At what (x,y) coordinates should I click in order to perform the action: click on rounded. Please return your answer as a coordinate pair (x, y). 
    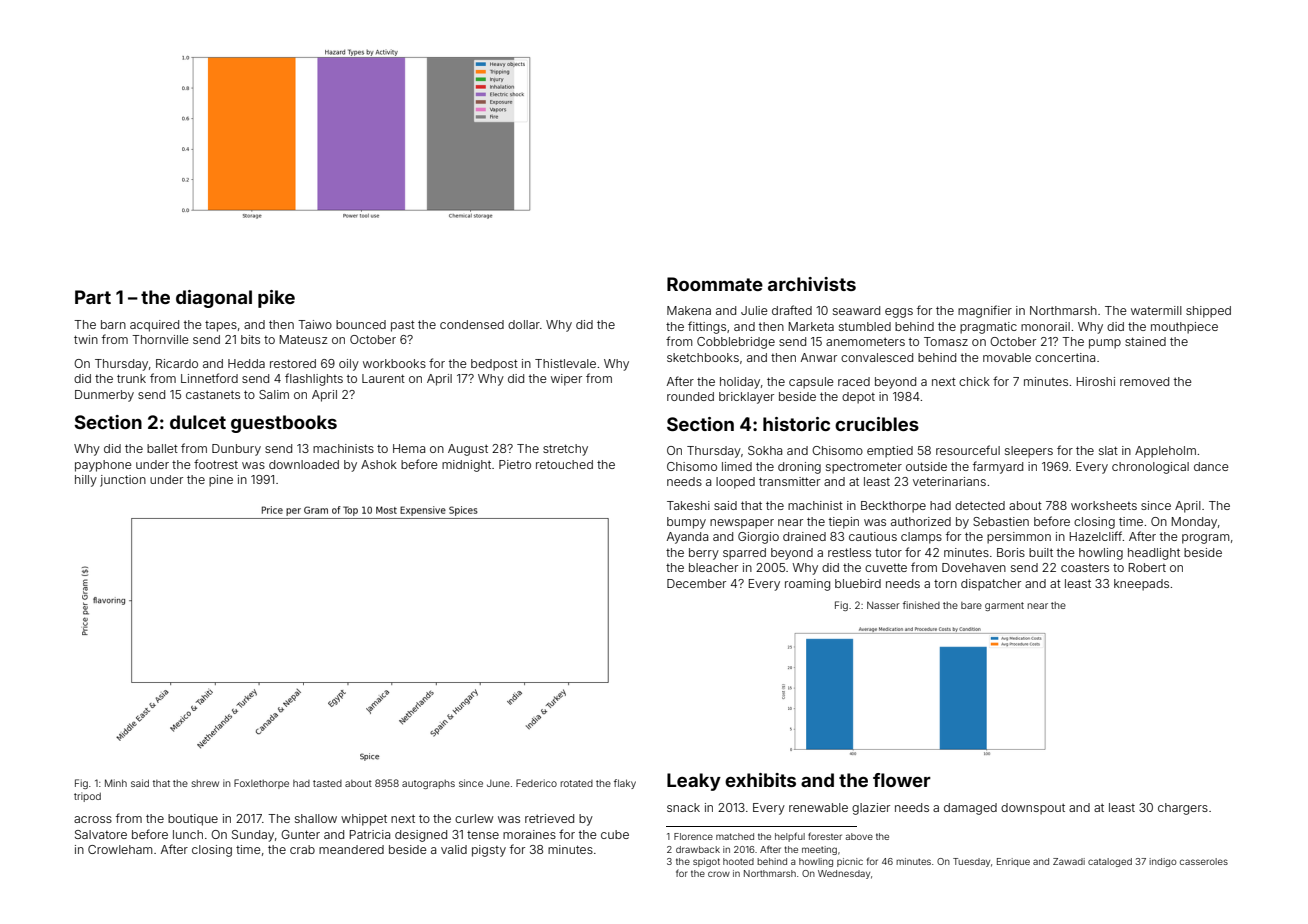
    Looking at the image, I should click on (690, 396).
